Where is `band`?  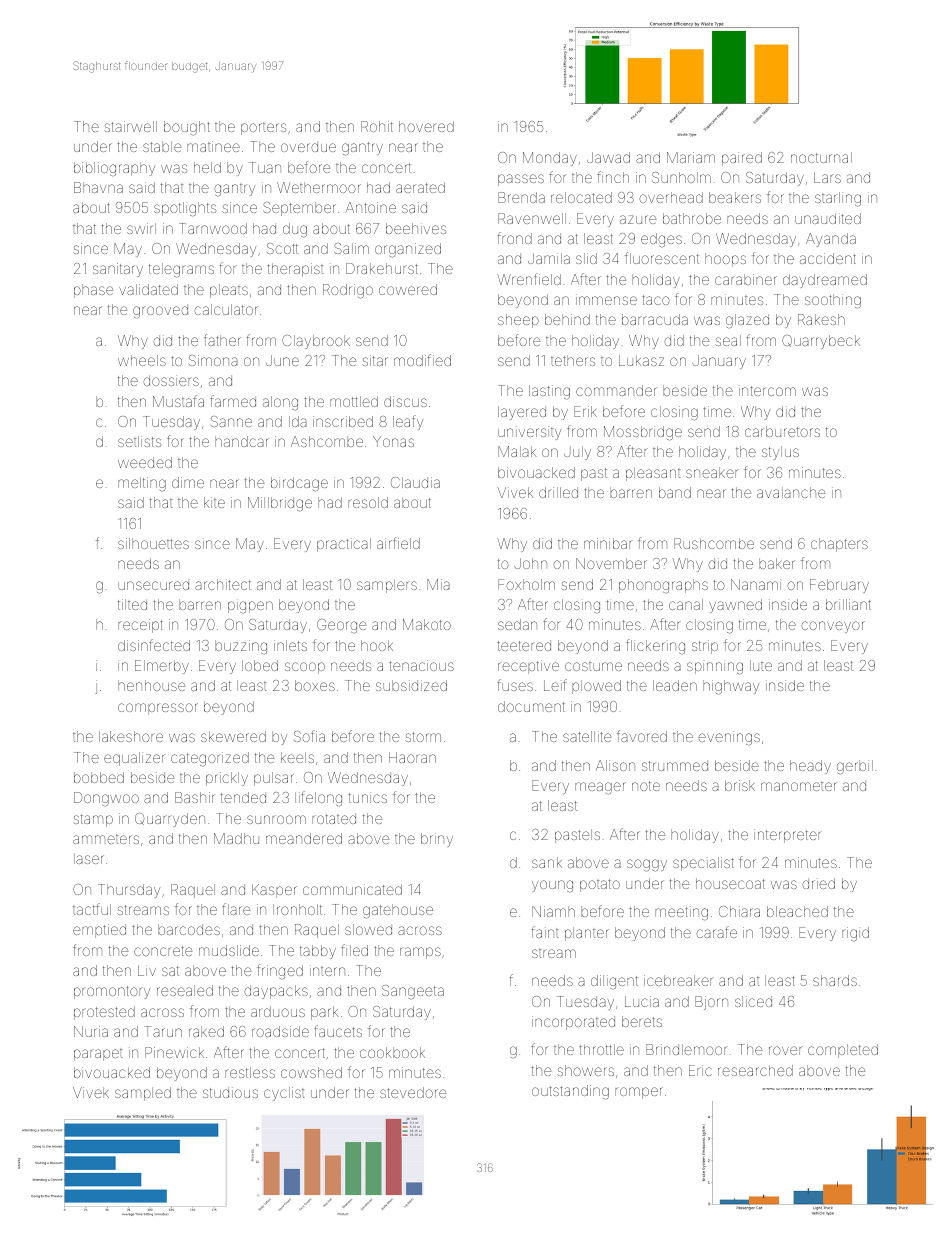
band is located at coordinates (675, 492).
